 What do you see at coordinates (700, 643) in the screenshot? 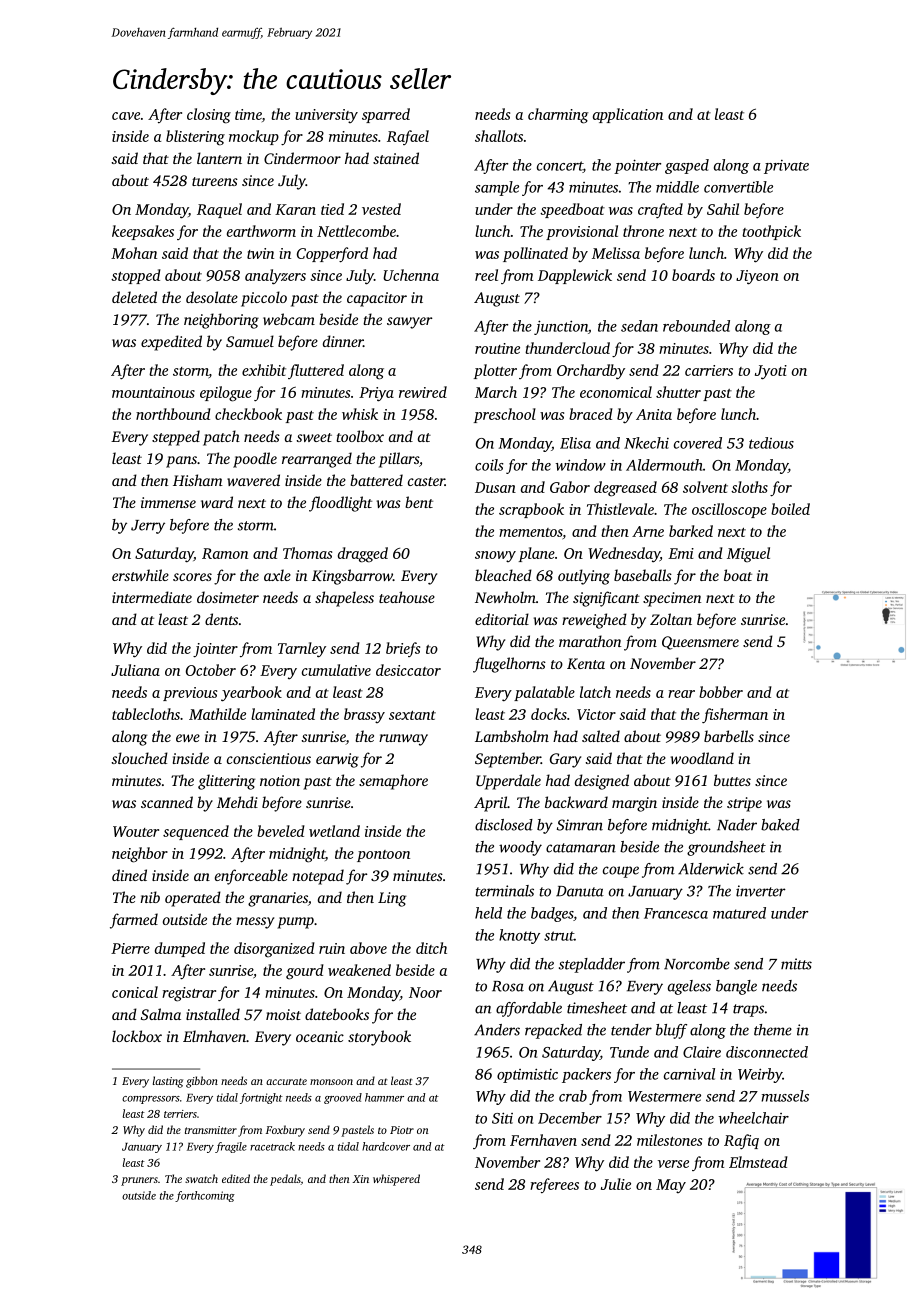
I see `Queensmere` at bounding box center [700, 643].
